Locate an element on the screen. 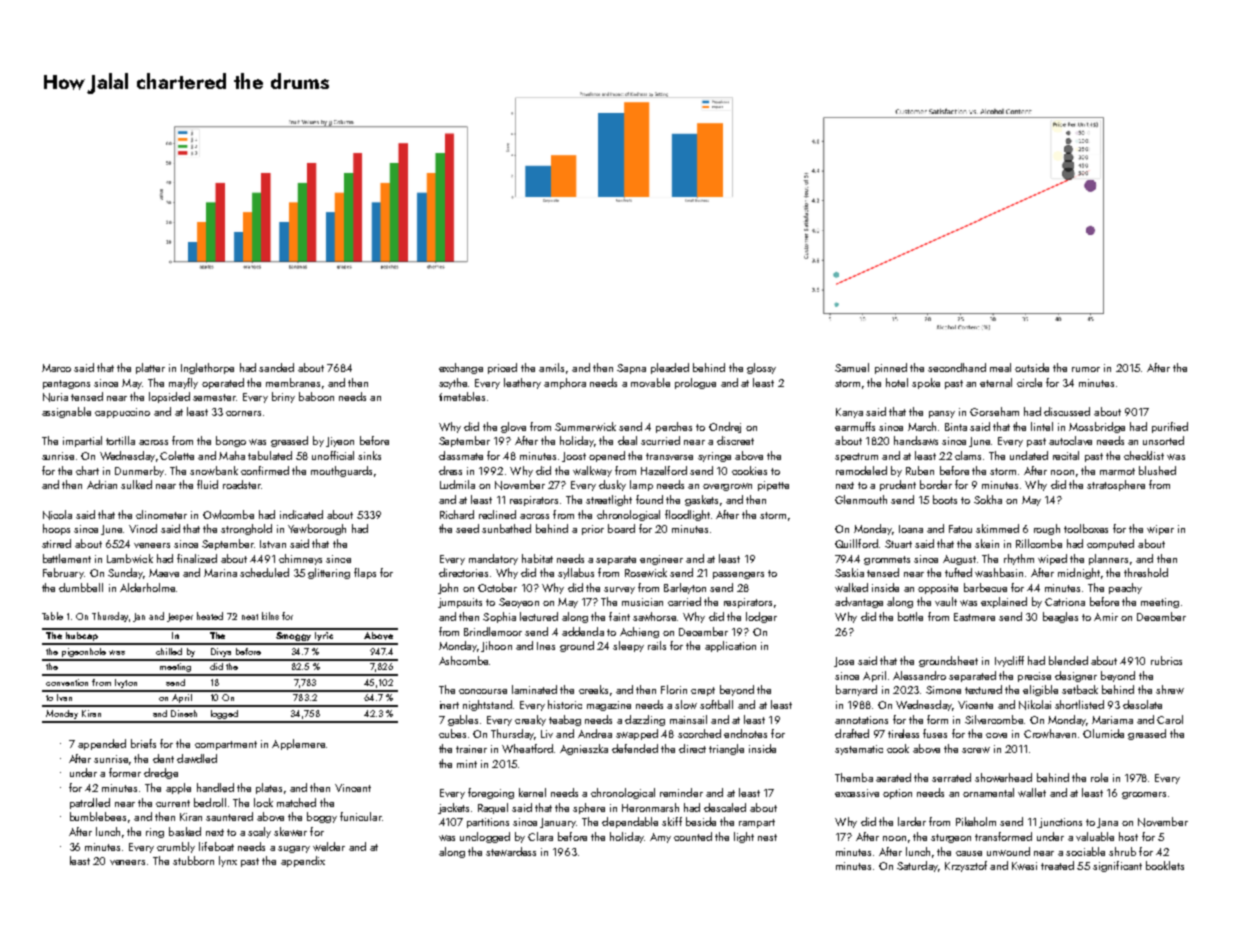 The width and height of the screenshot is (1233, 952). treated is located at coordinates (1057, 865).
